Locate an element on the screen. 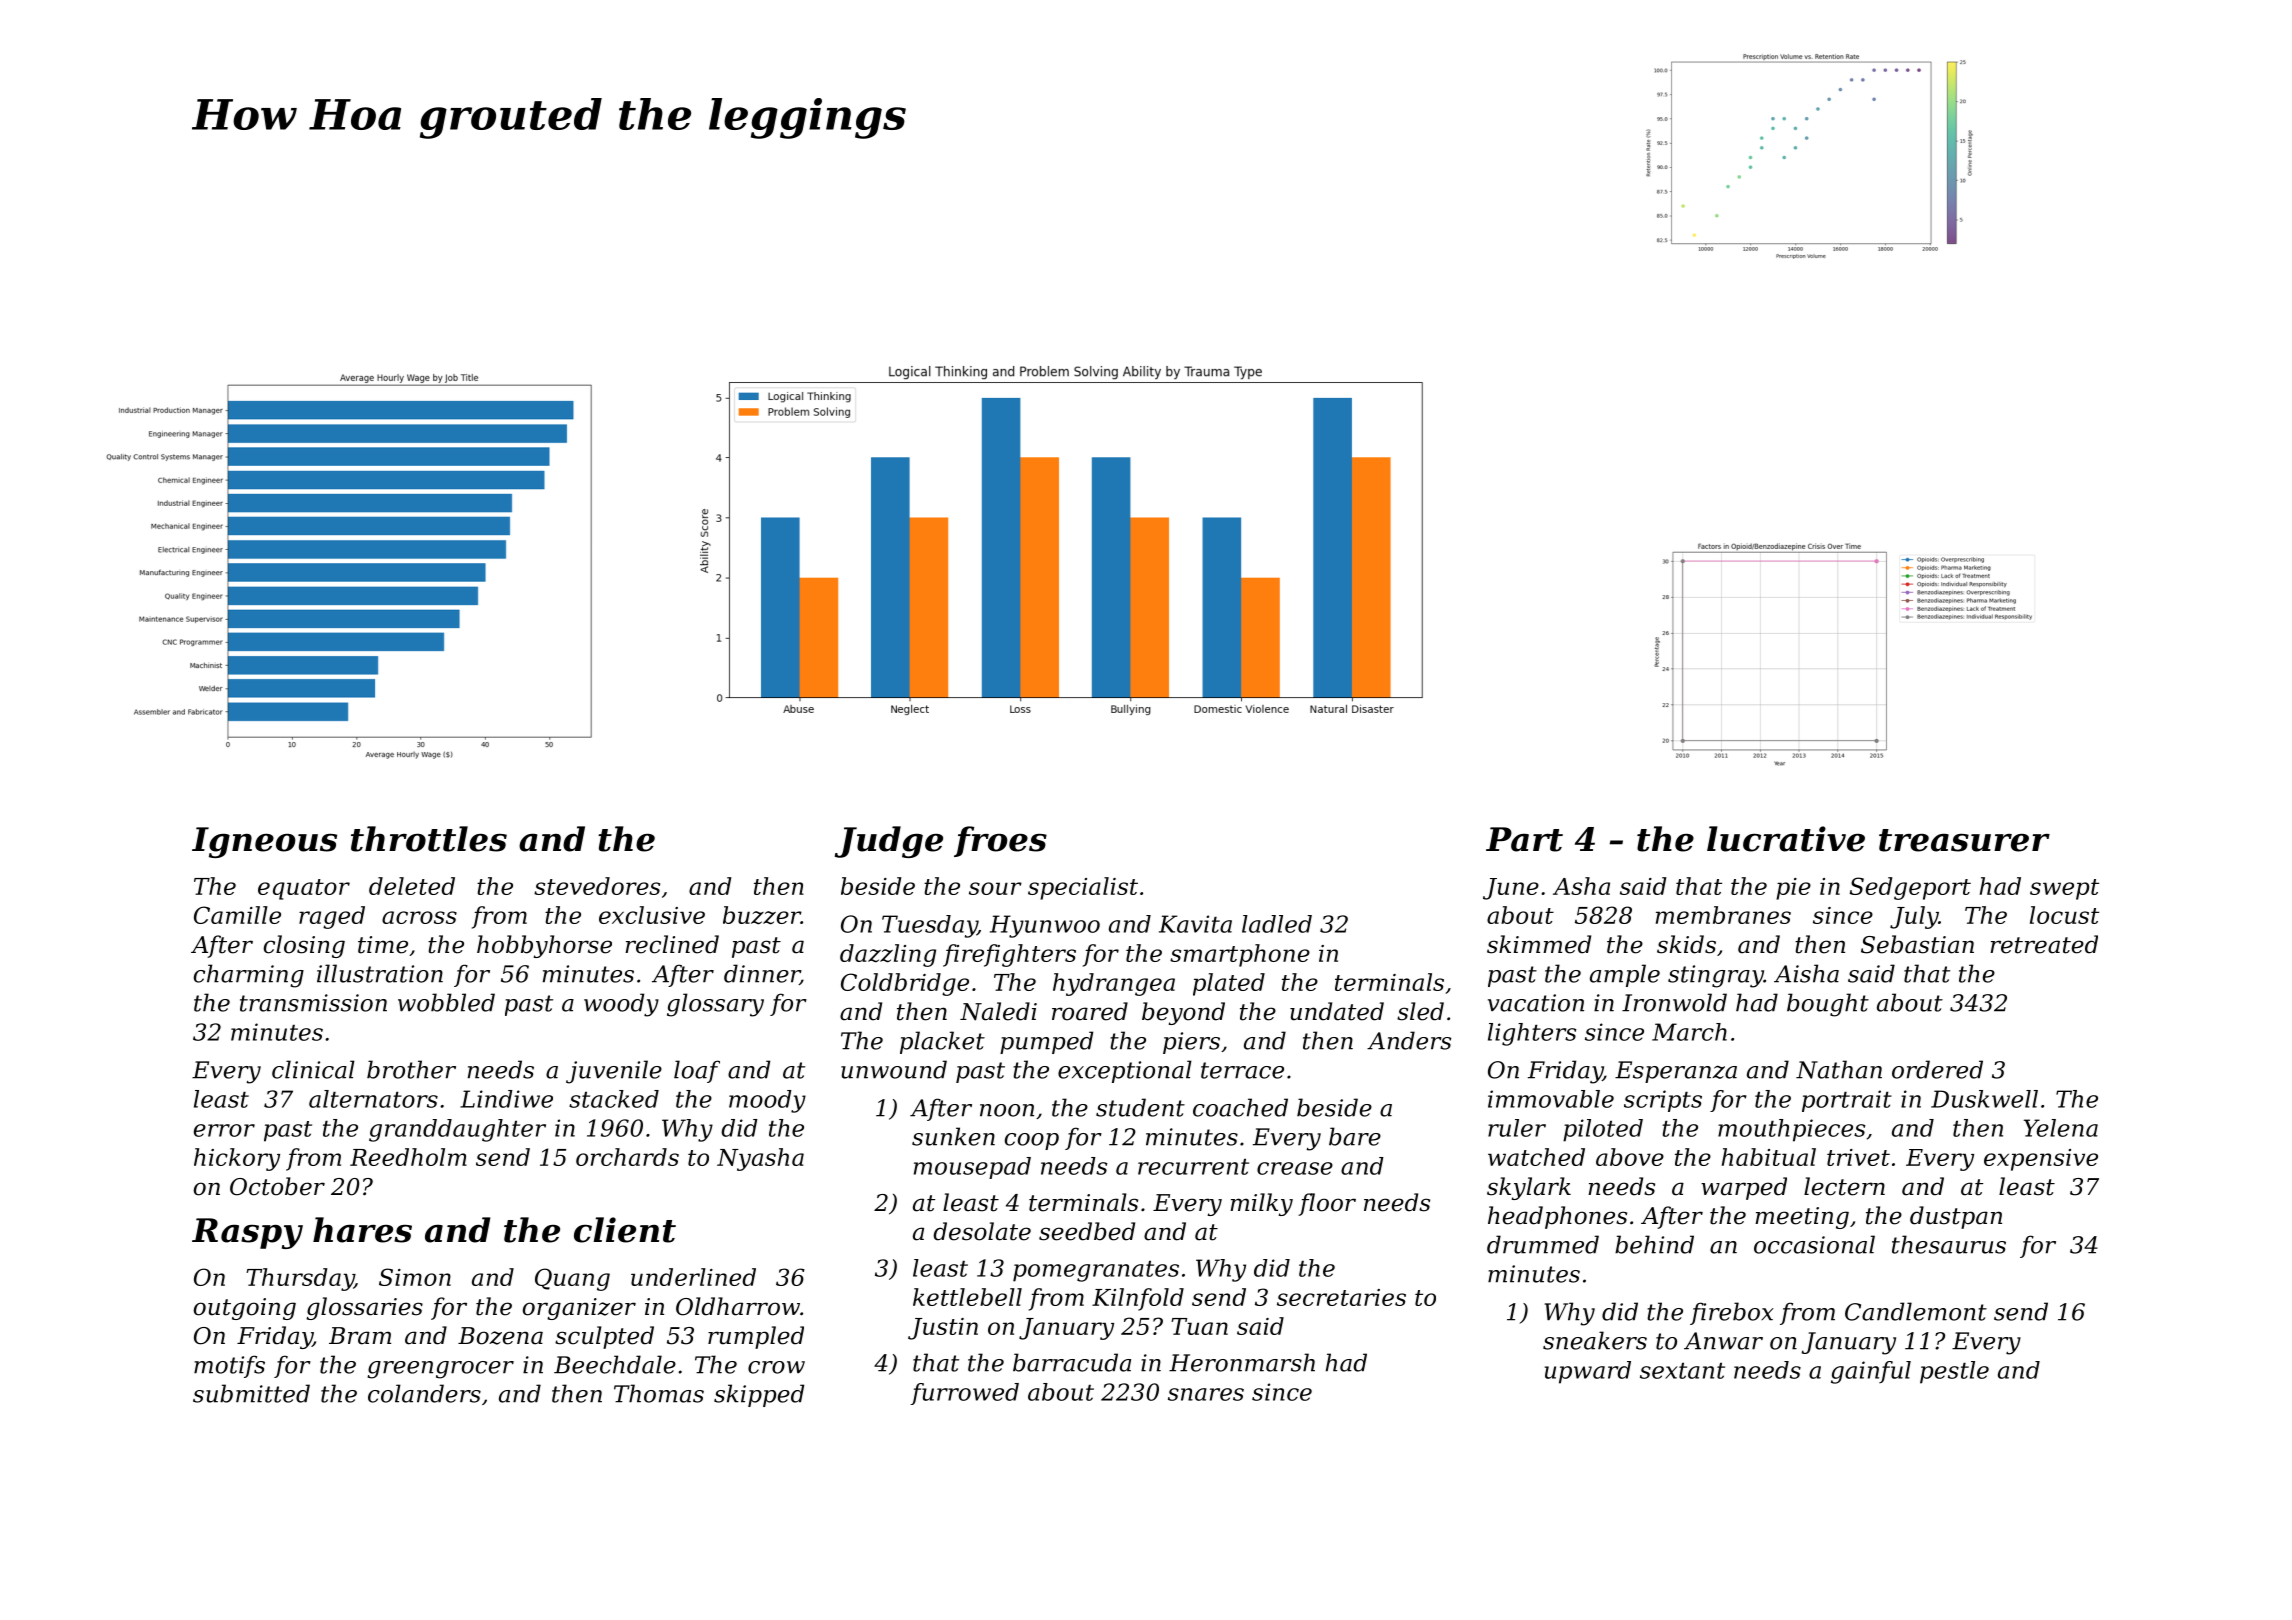 The height and width of the screenshot is (1620, 2292). rumpled is located at coordinates (756, 1337).
